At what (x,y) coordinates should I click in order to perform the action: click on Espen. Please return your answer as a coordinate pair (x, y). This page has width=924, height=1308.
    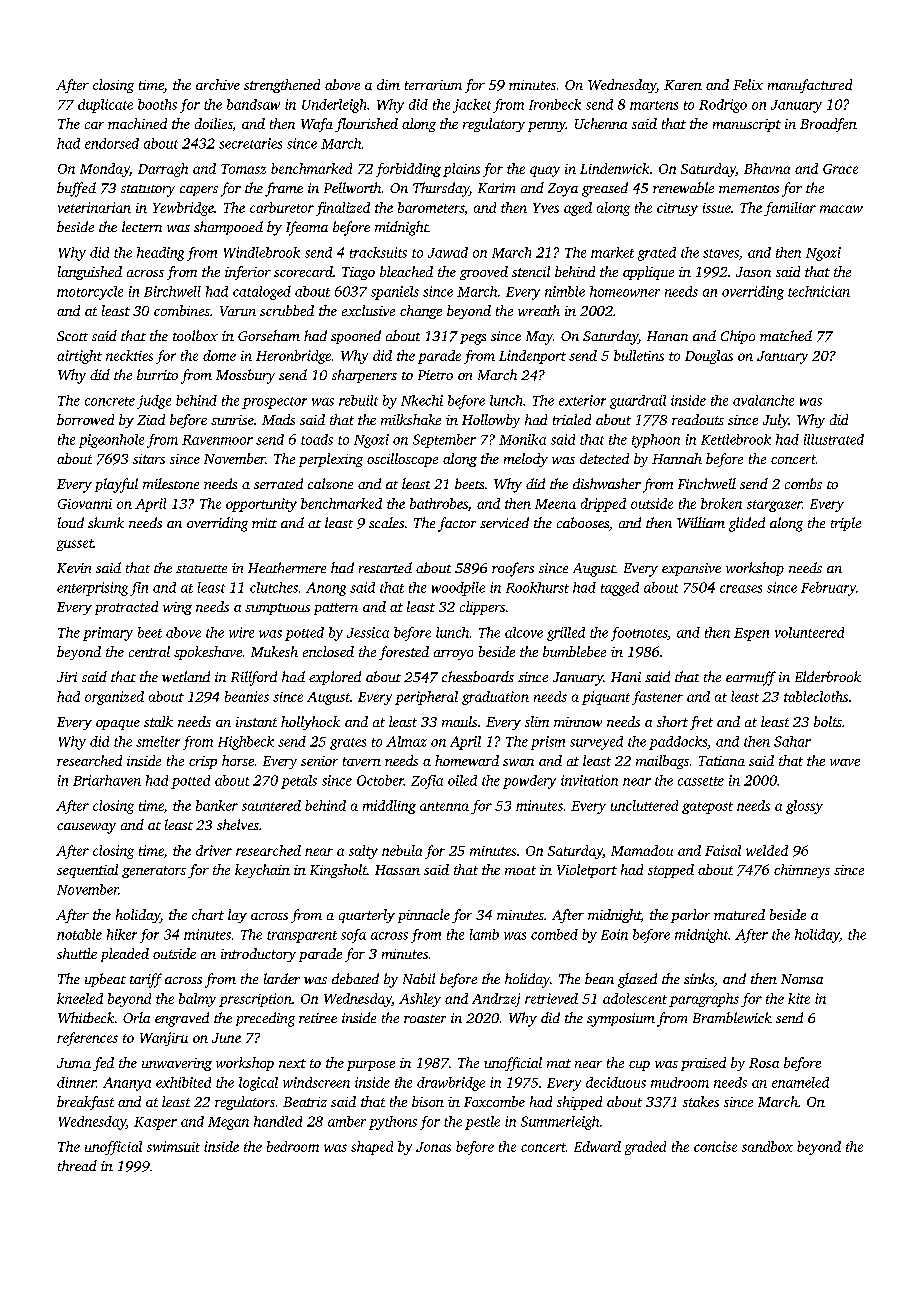
    Looking at the image, I should click on (751, 634).
